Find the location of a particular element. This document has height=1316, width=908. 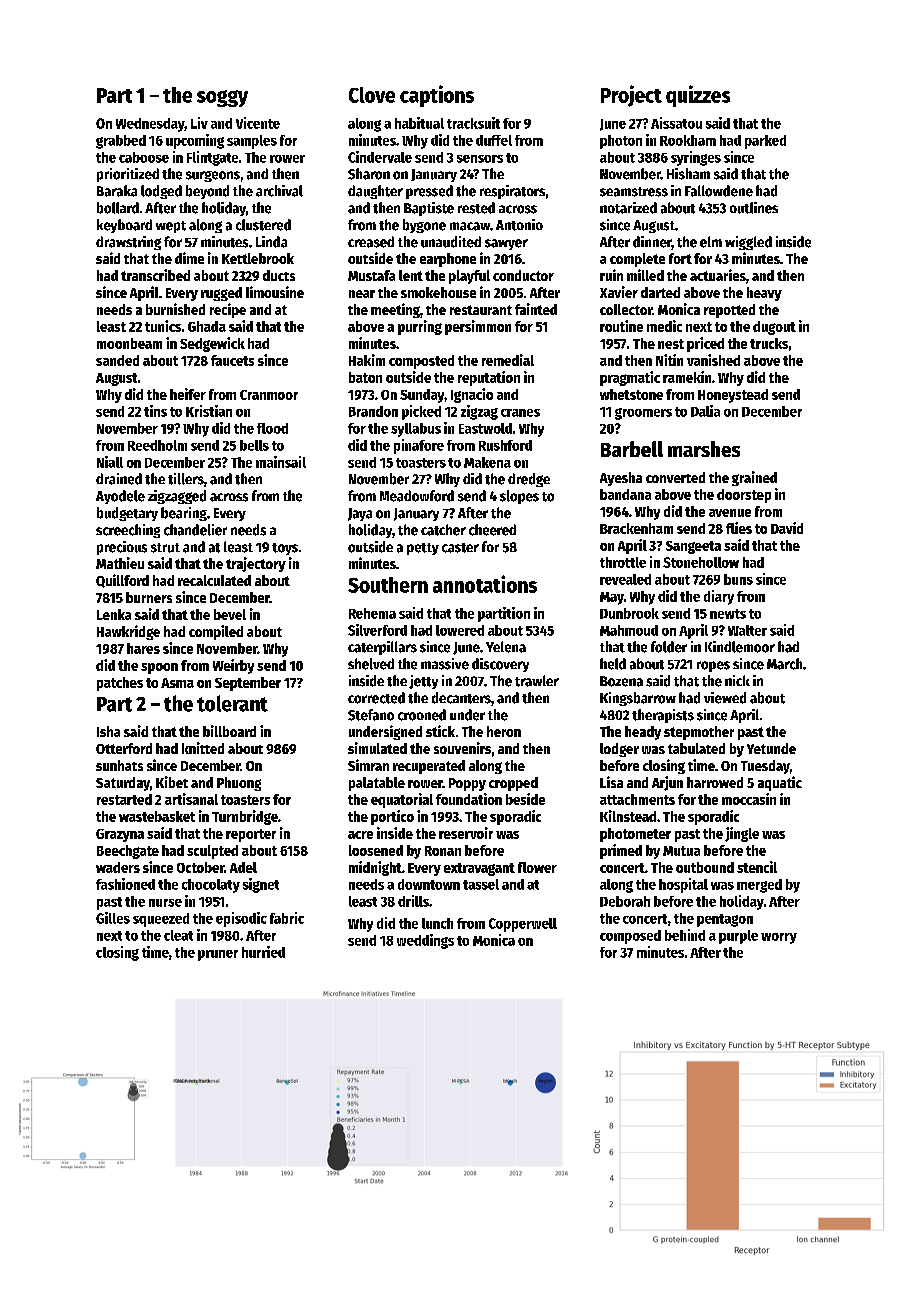

Sangeeta is located at coordinates (693, 547).
